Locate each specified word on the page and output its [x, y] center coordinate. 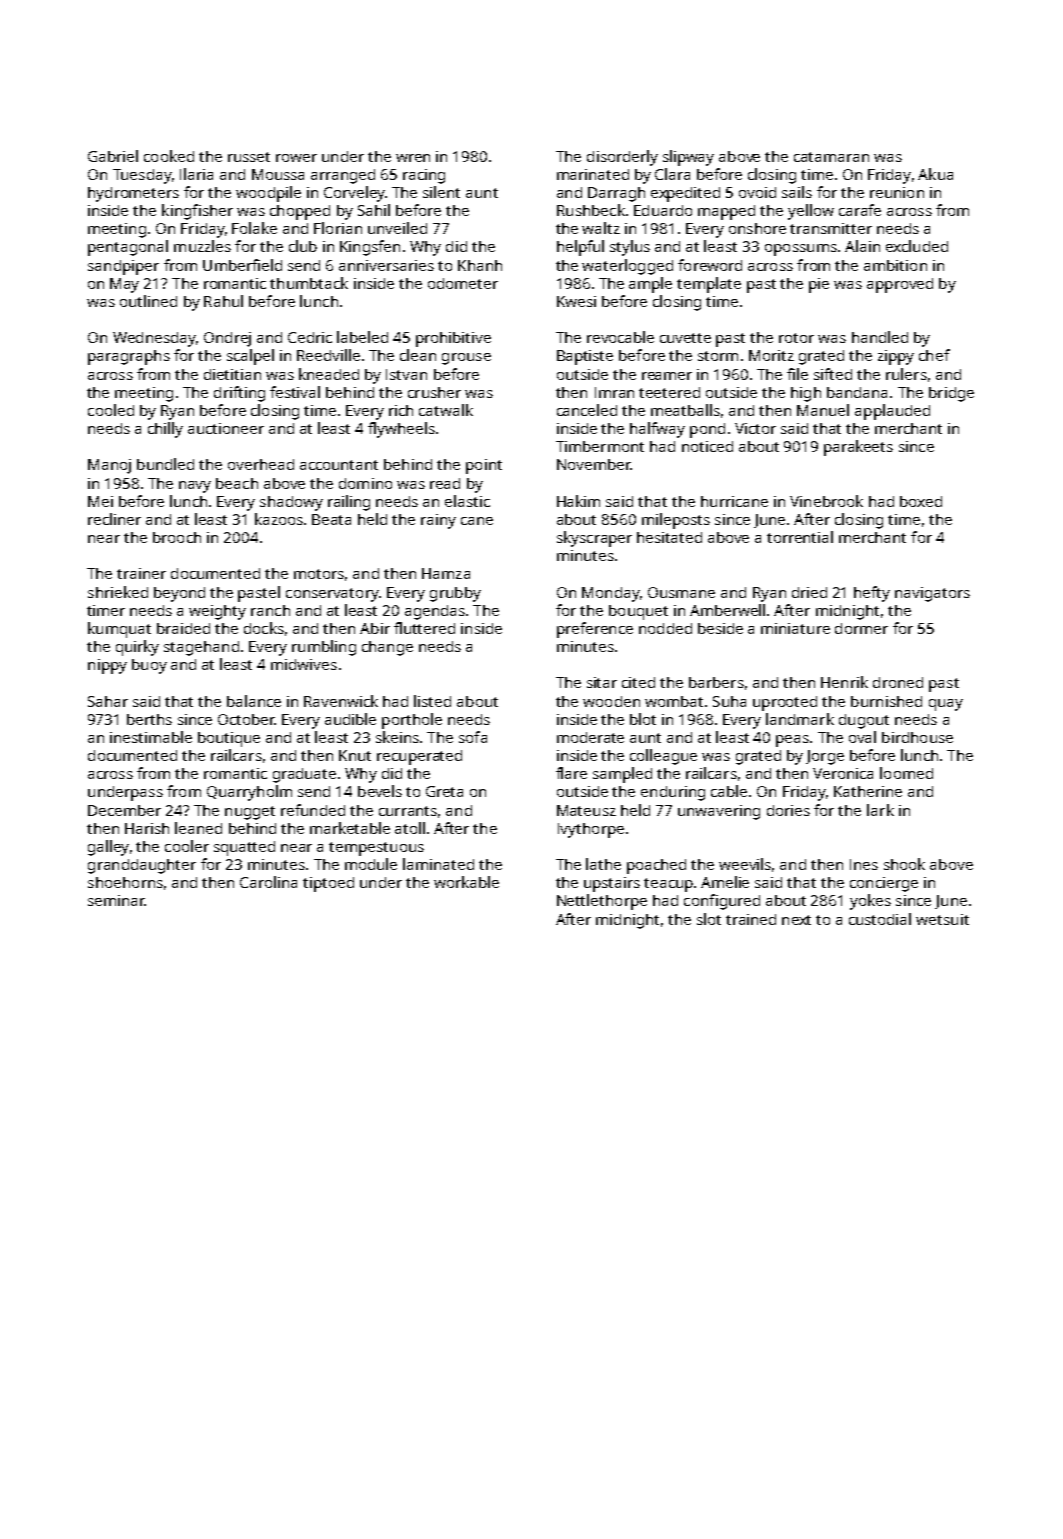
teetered [669, 392]
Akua [935, 174]
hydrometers [133, 194]
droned [898, 682]
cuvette [685, 338]
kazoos [279, 519]
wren [413, 158]
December [124, 810]
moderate [590, 737]
